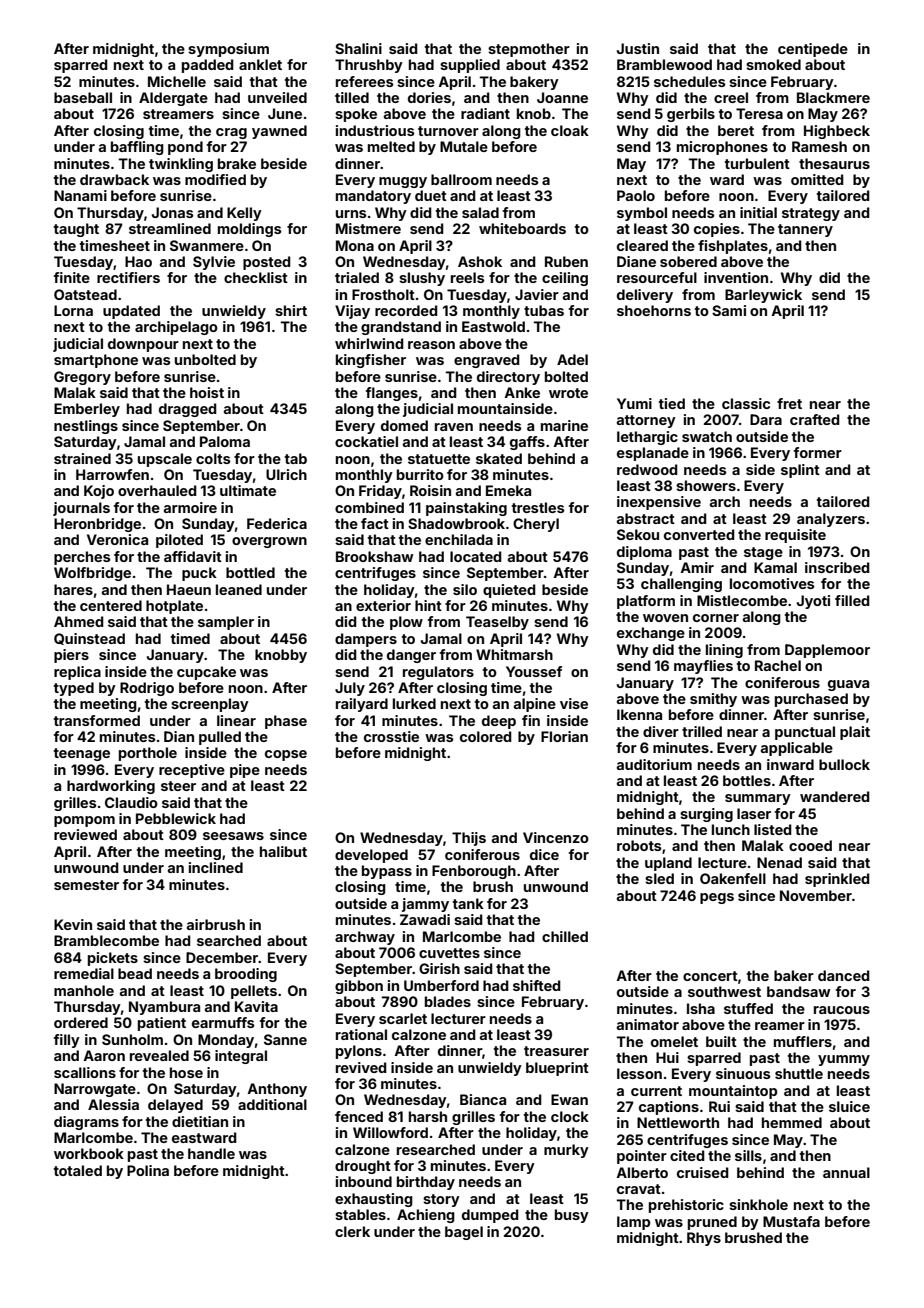  I want to click on Shalini, so click(358, 48).
